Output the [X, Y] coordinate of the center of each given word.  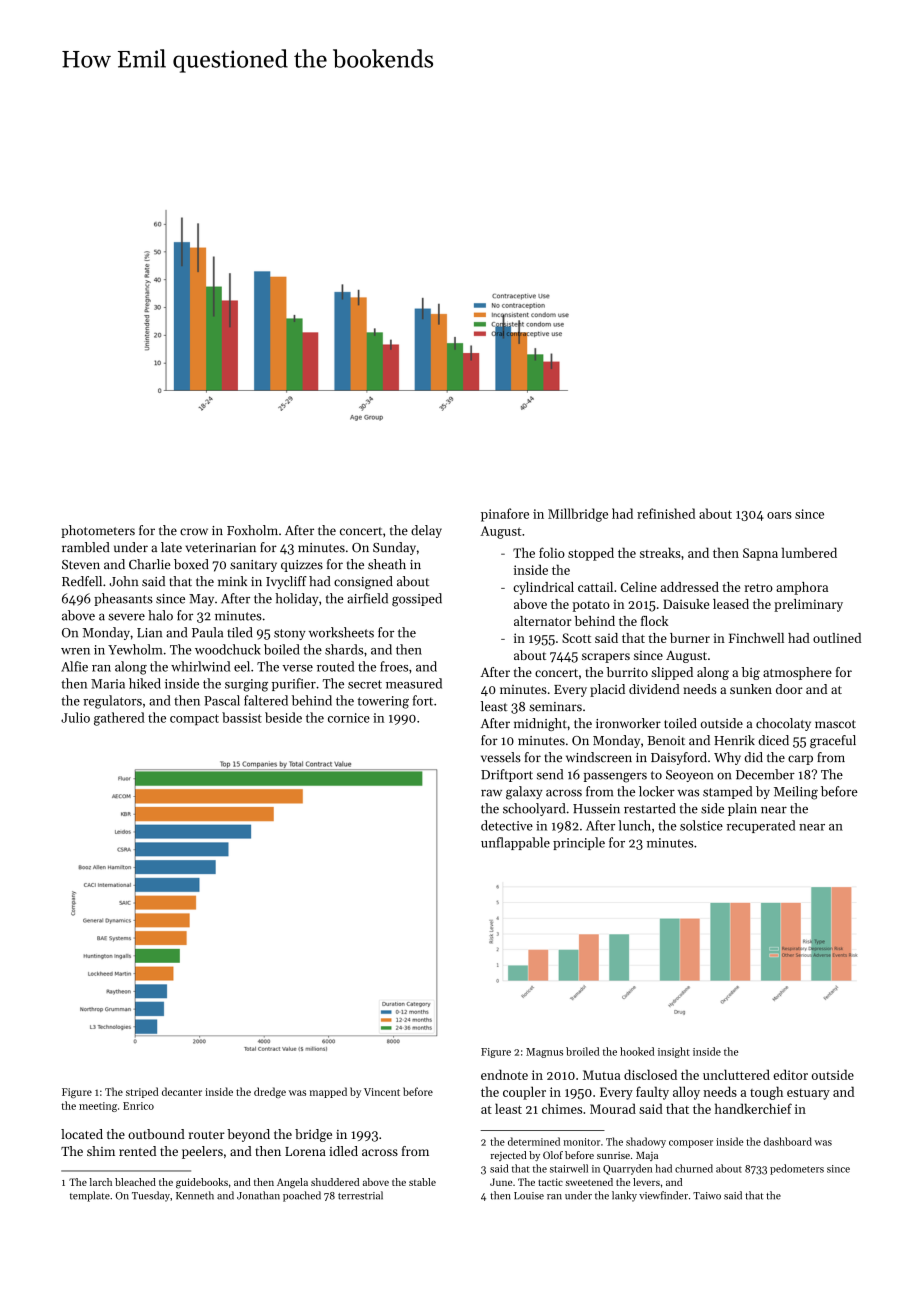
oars [779, 515]
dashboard [788, 1141]
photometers [98, 531]
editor [790, 1074]
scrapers [606, 658]
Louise [529, 1196]
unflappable [515, 843]
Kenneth [195, 1195]
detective [507, 825]
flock [654, 621]
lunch [634, 825]
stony [290, 634]
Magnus [544, 1053]
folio [552, 552]
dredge [270, 1092]
